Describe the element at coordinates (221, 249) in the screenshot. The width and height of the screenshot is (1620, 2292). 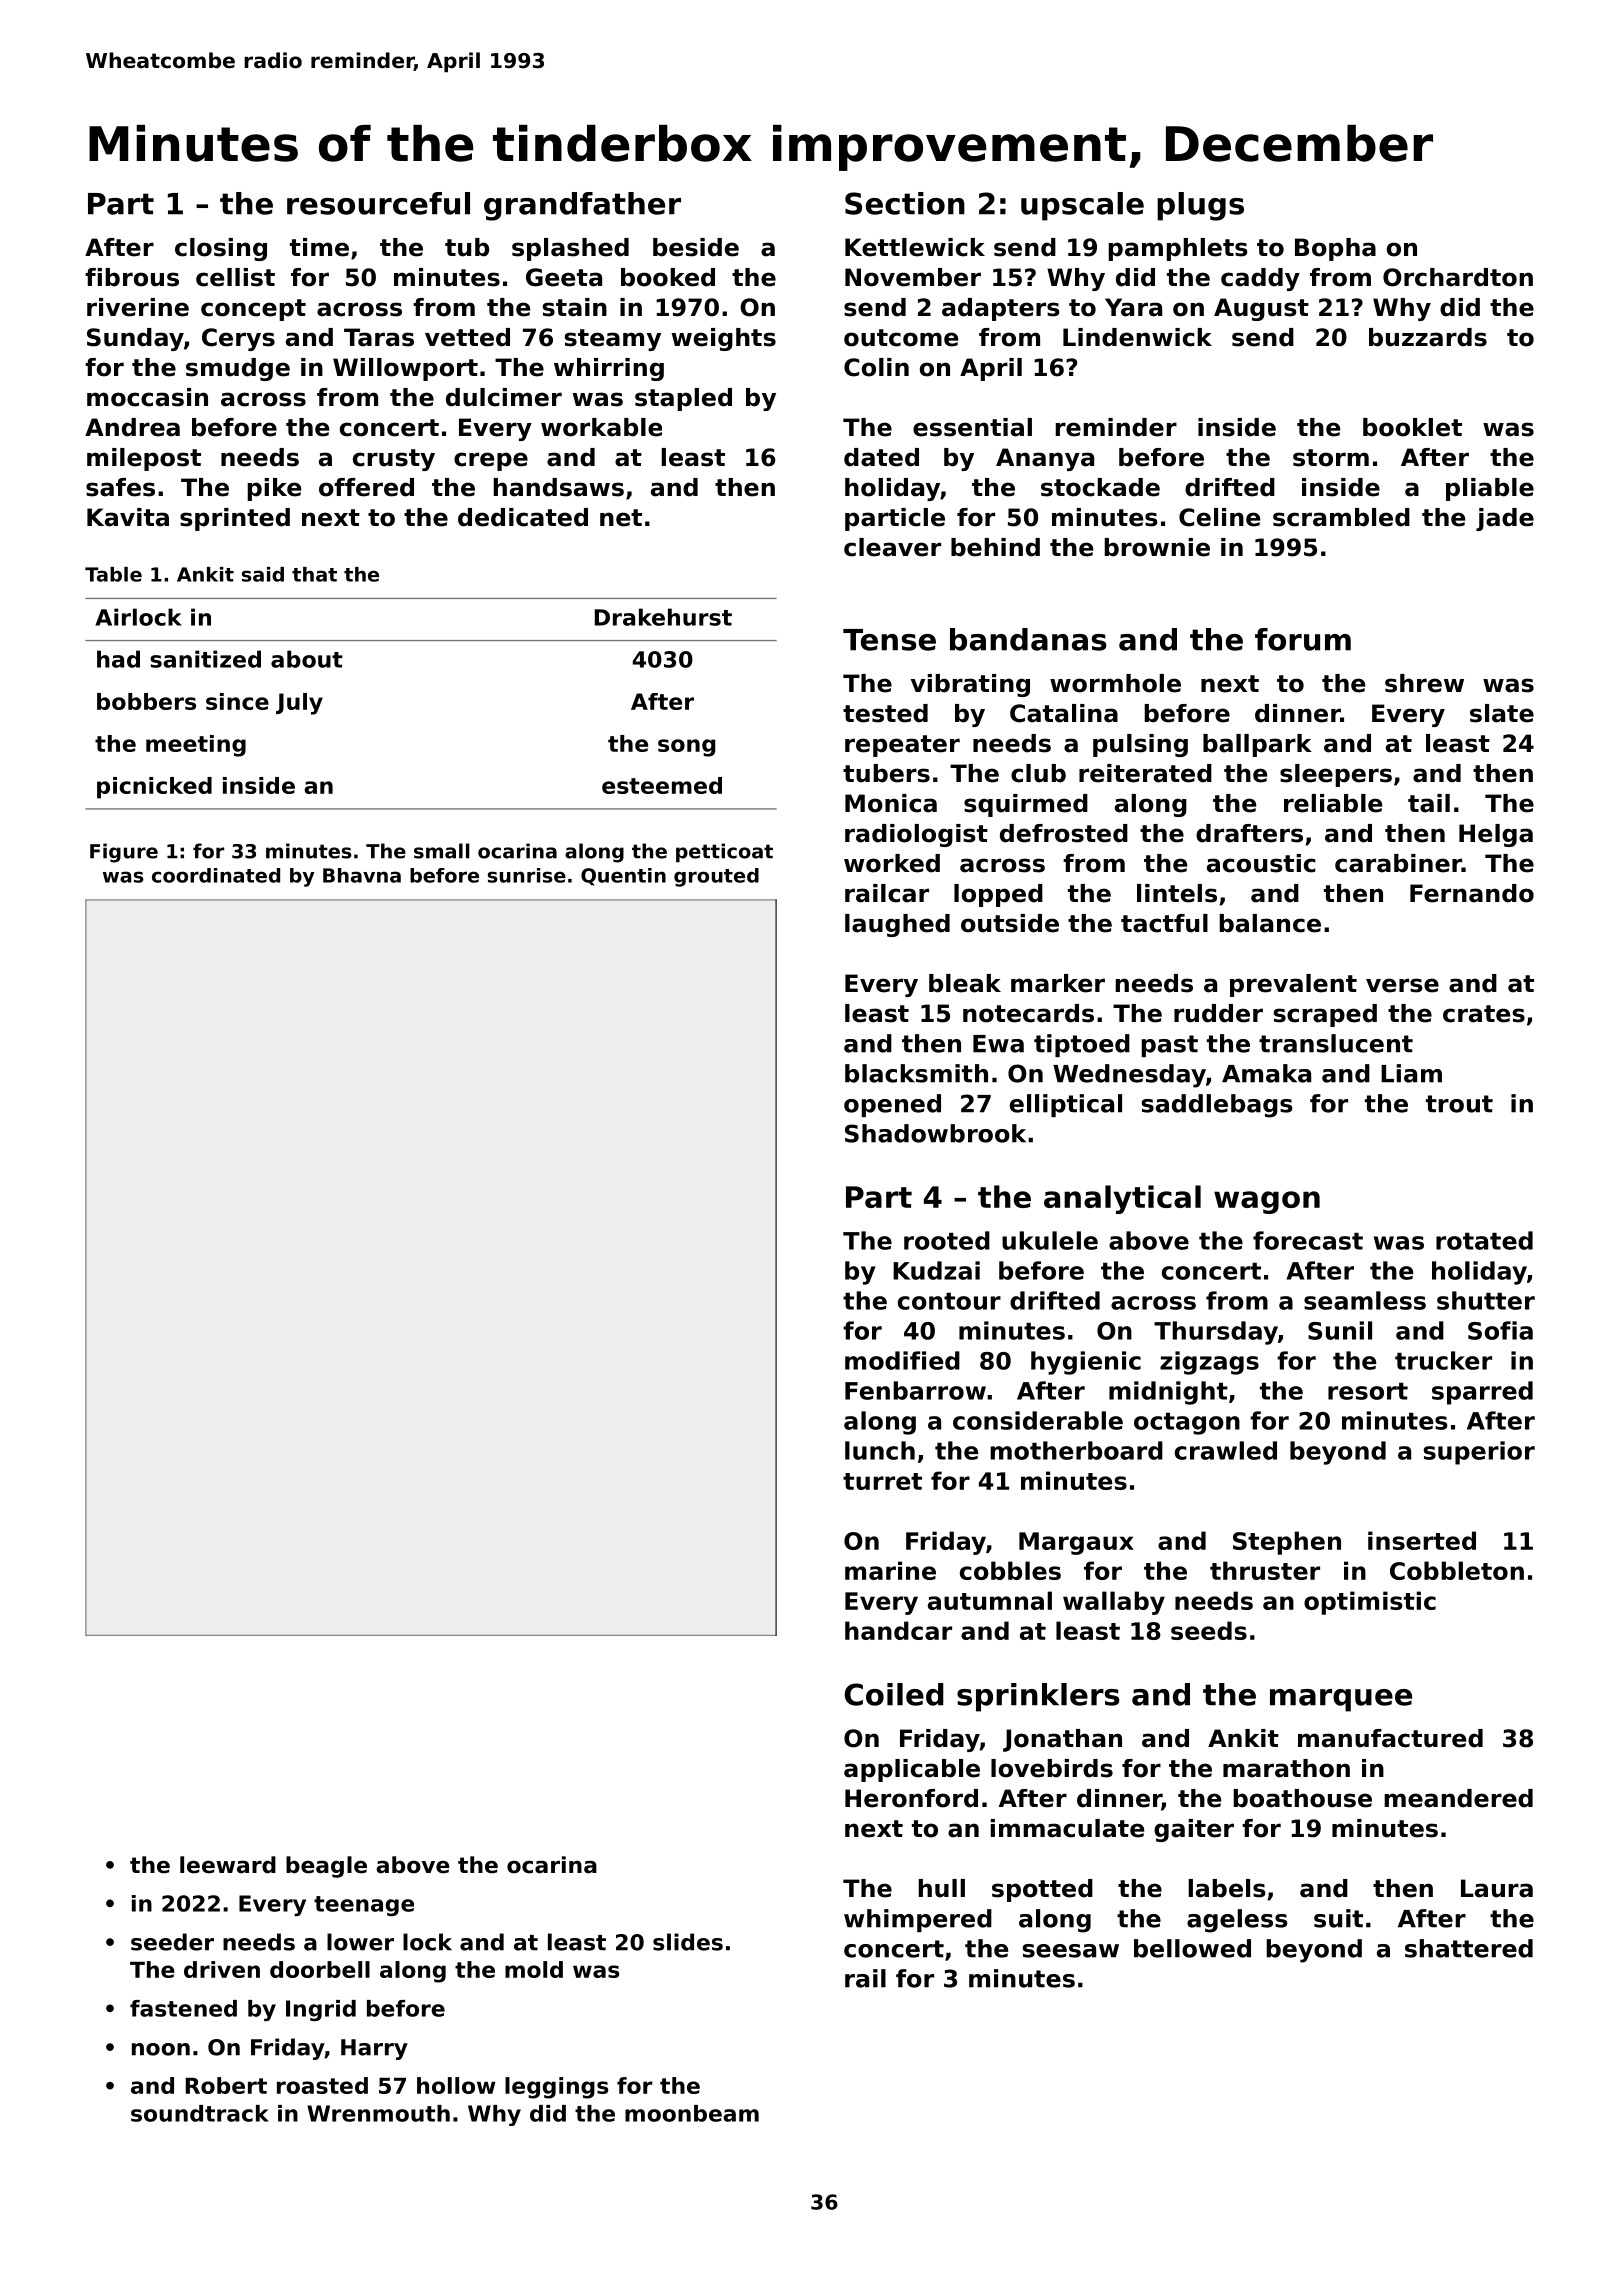
I see `closing` at that location.
